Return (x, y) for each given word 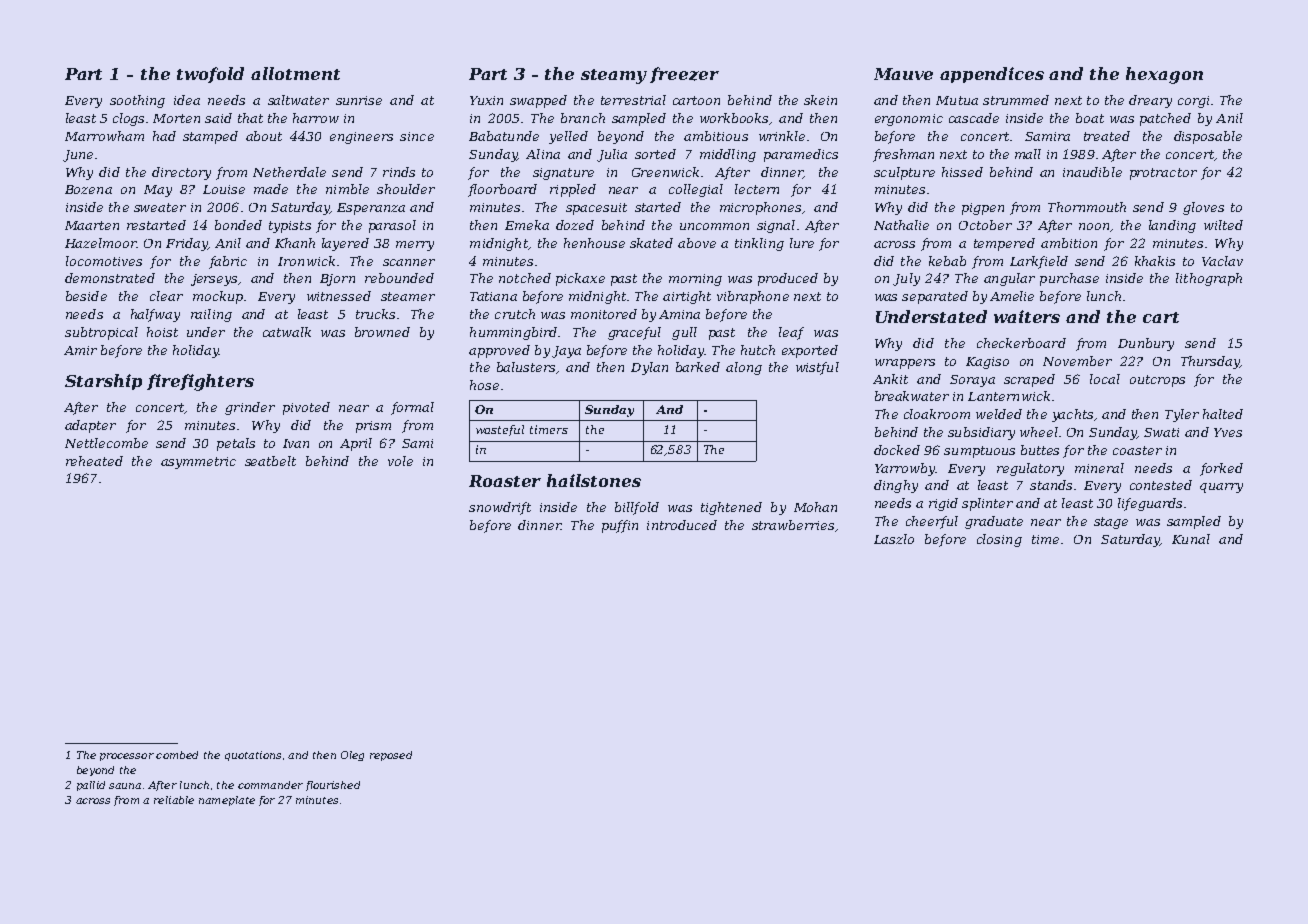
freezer (684, 75)
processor (127, 757)
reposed (391, 756)
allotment (295, 73)
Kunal (1191, 539)
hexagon (1164, 75)
